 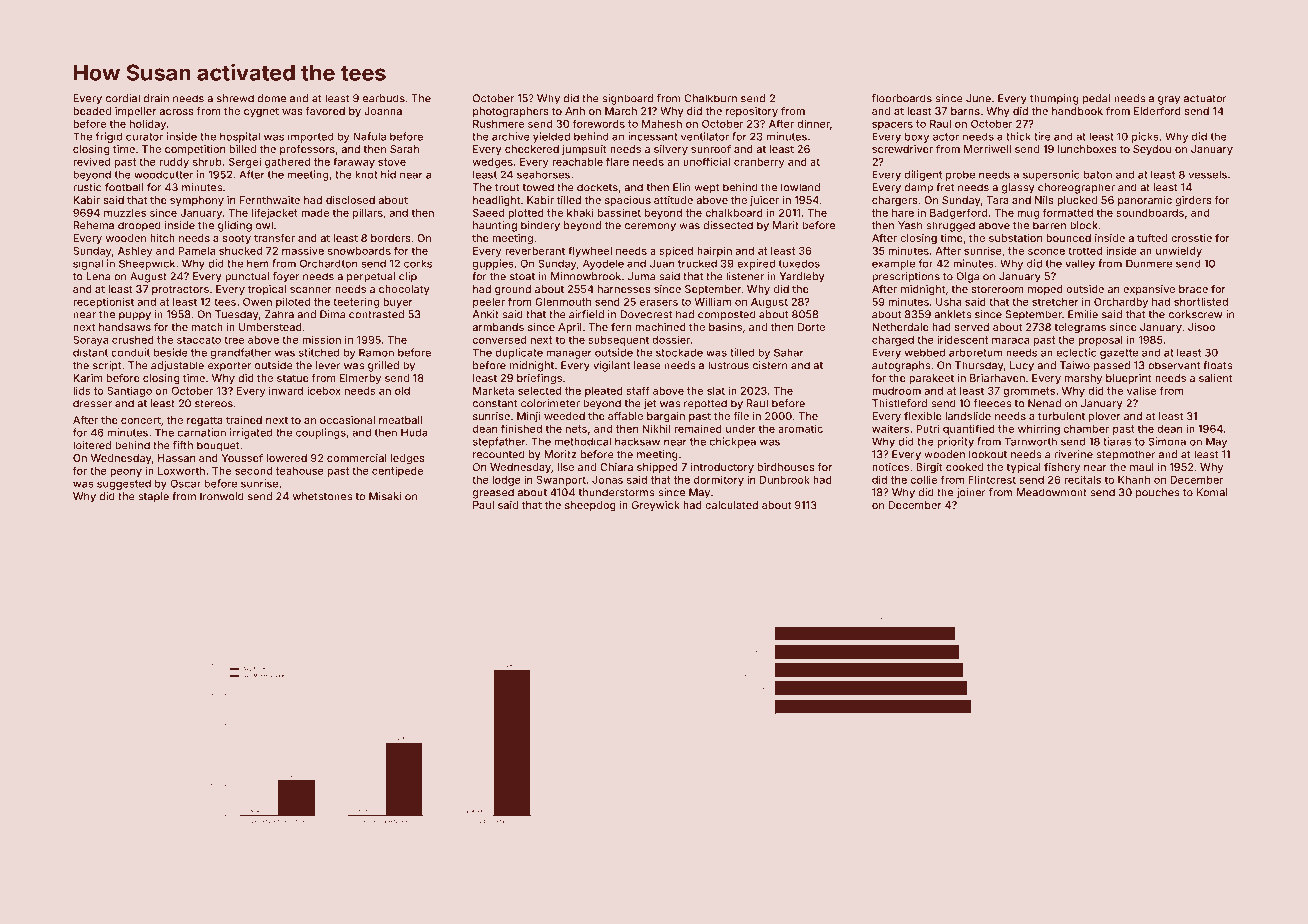 What do you see at coordinates (627, 99) in the screenshot?
I see `signboard` at bounding box center [627, 99].
